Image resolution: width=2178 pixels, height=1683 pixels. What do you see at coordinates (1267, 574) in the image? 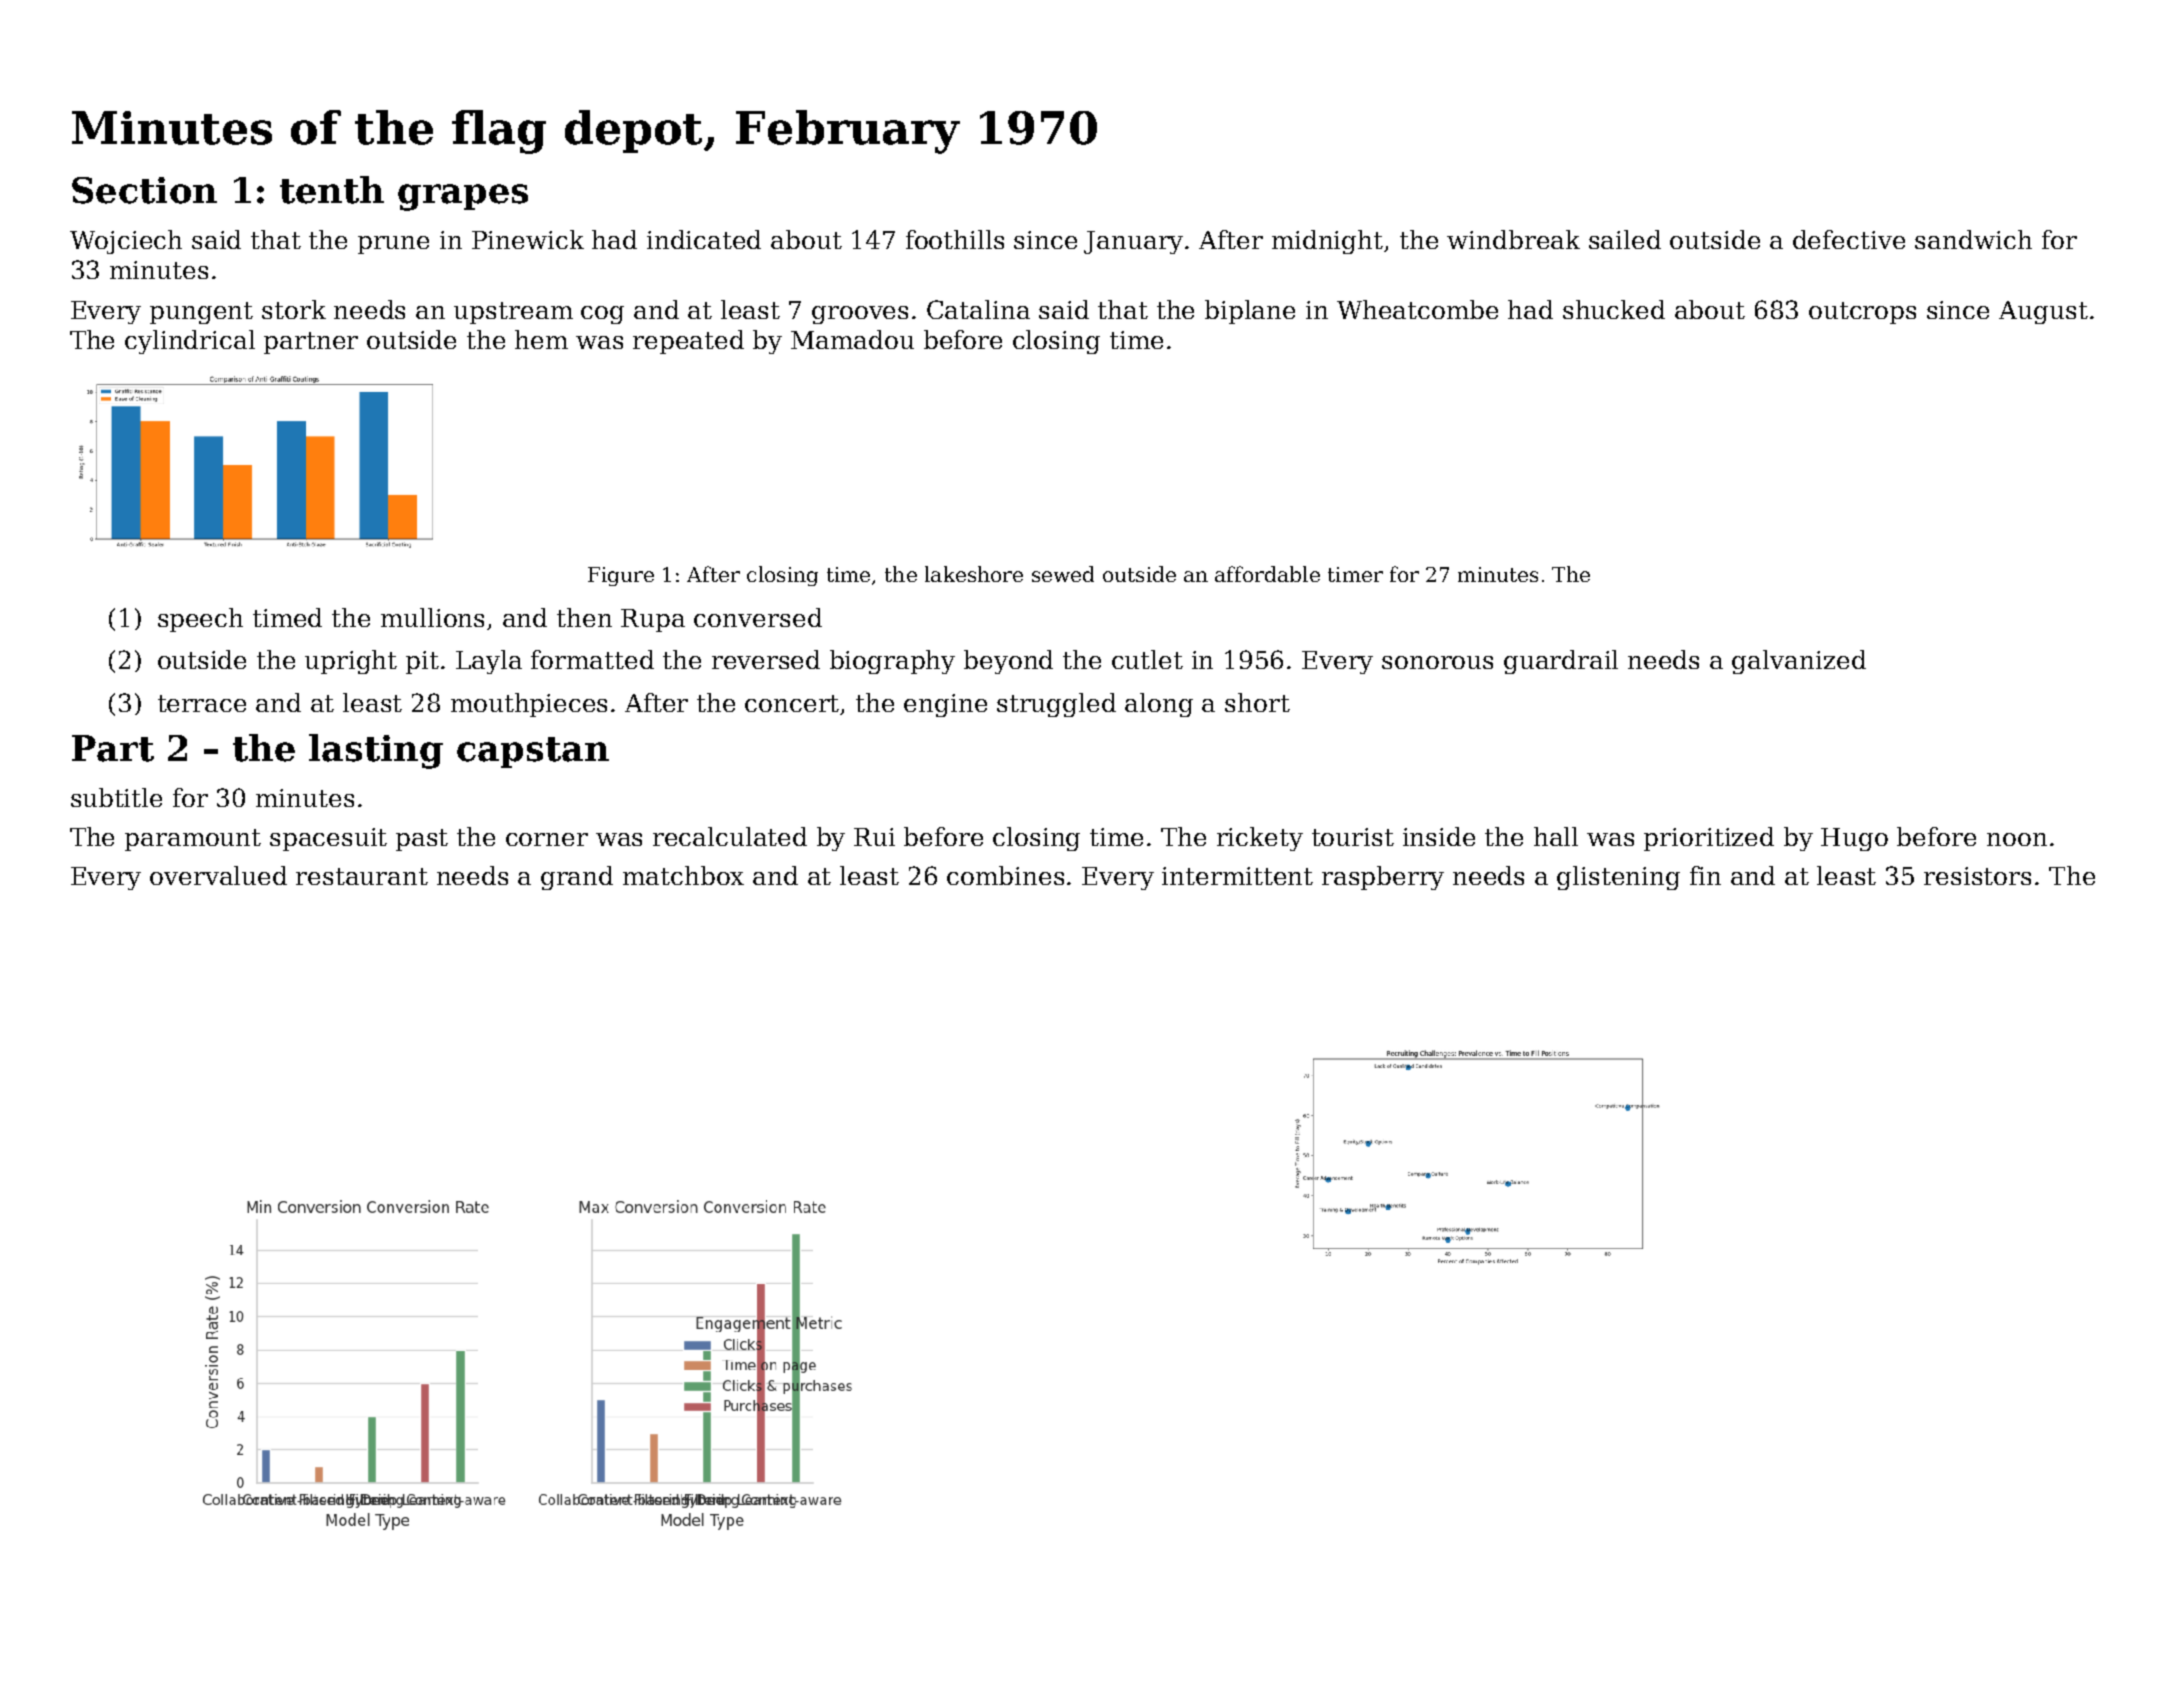
I see `affordable` at bounding box center [1267, 574].
